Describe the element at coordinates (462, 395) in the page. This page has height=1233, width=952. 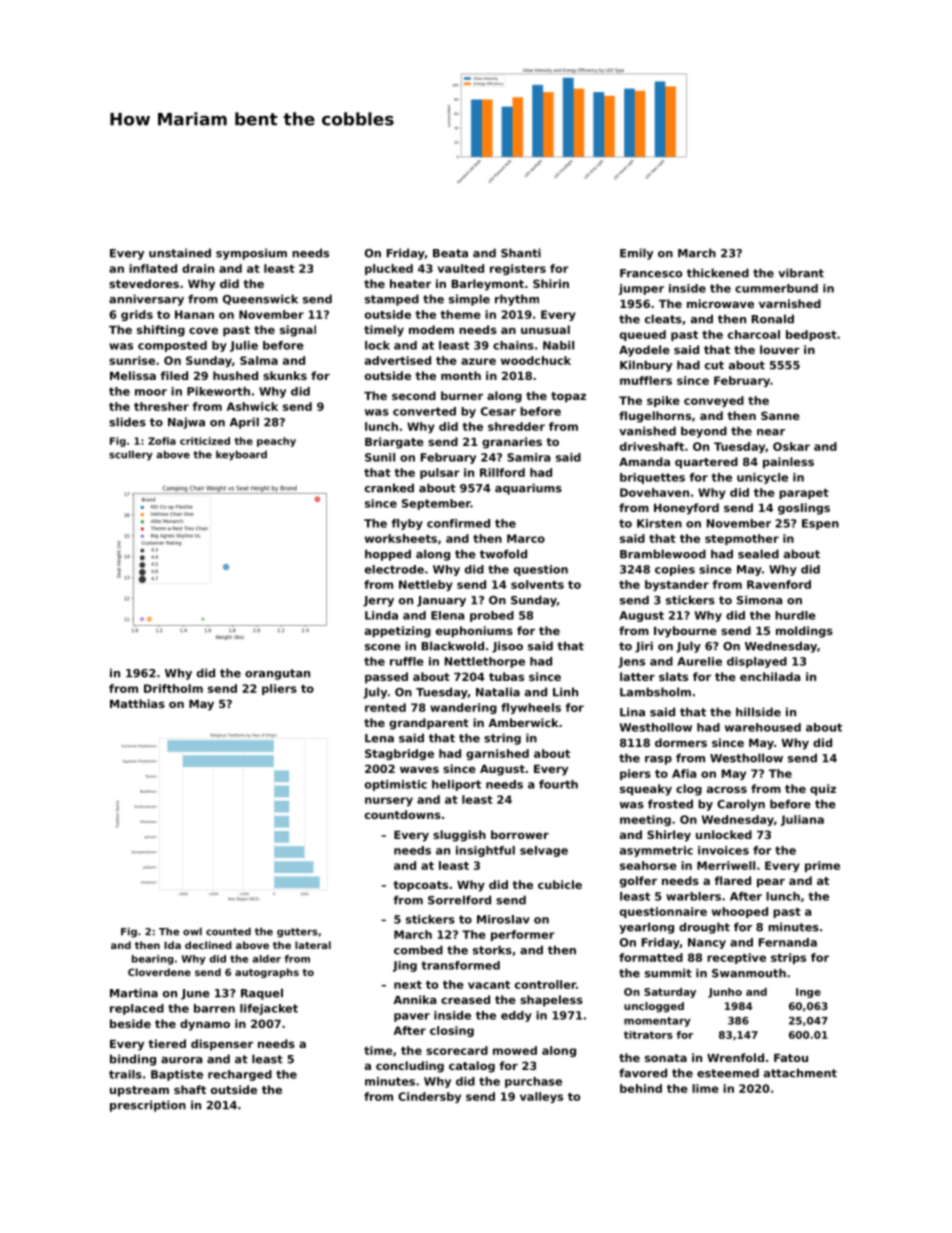
I see `burner` at that location.
